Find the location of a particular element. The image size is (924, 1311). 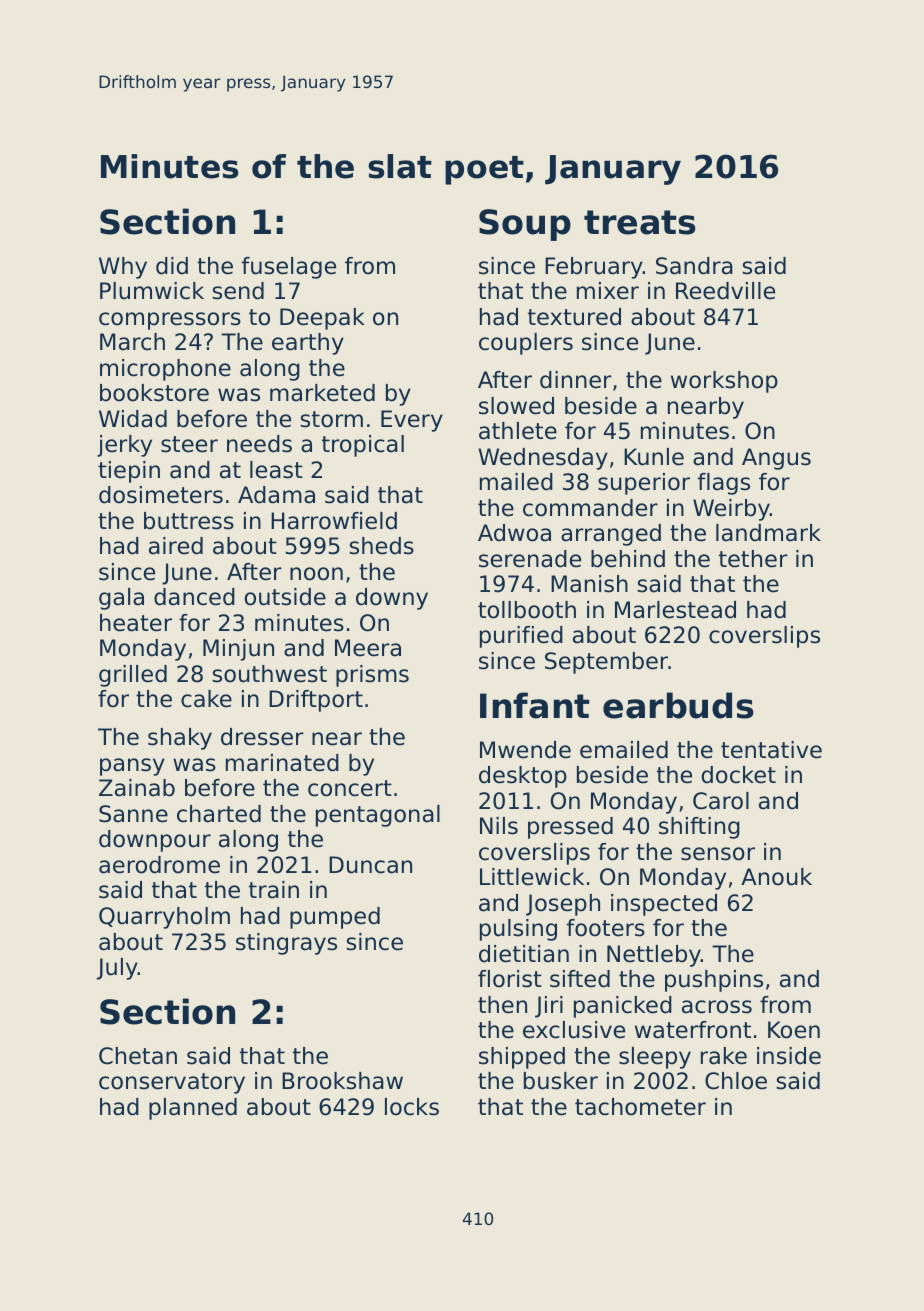

earthy is located at coordinates (308, 344).
